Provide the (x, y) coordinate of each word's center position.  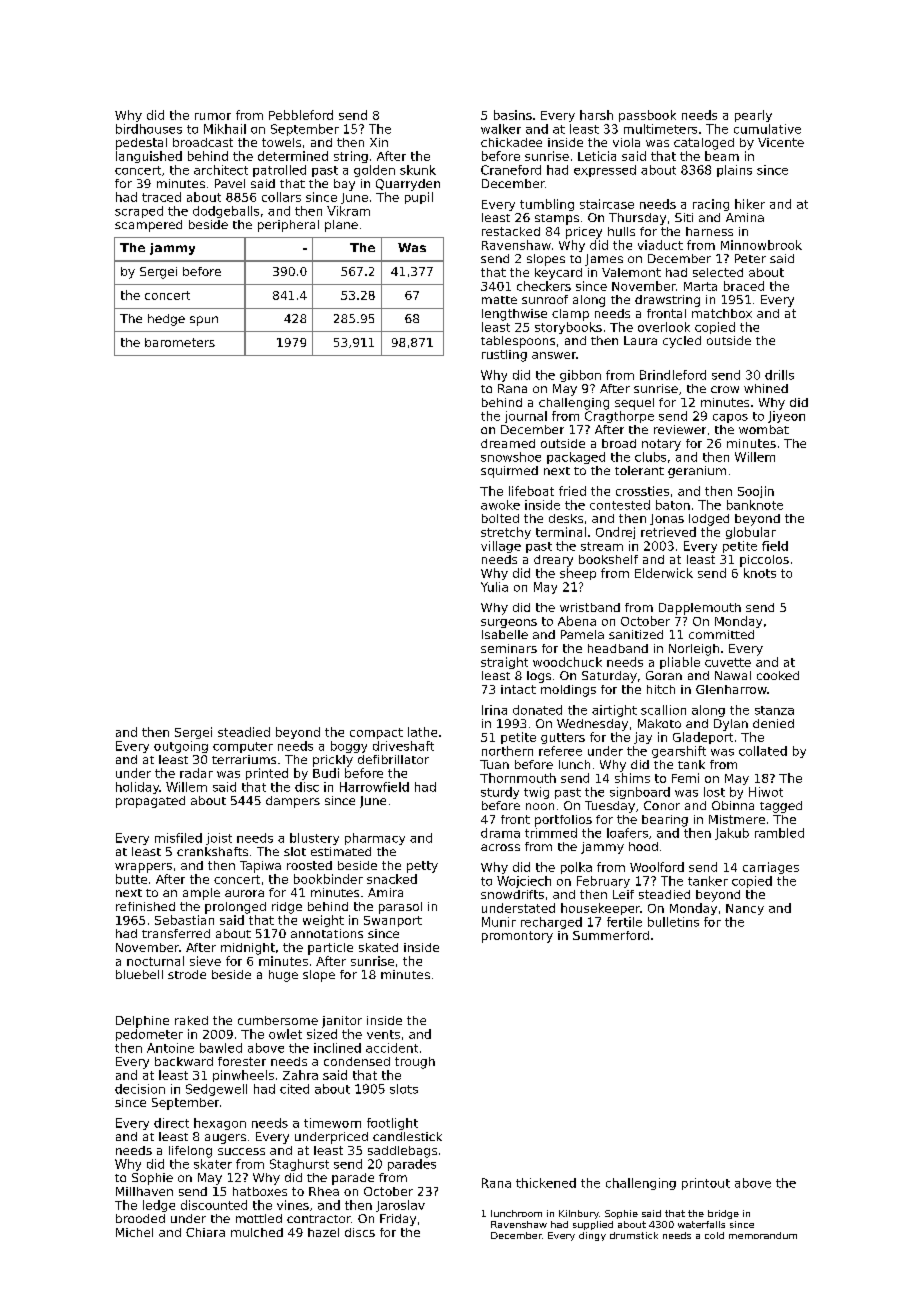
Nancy (745, 909)
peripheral (288, 226)
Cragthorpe (619, 417)
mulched (257, 1232)
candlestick (407, 1136)
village (501, 547)
